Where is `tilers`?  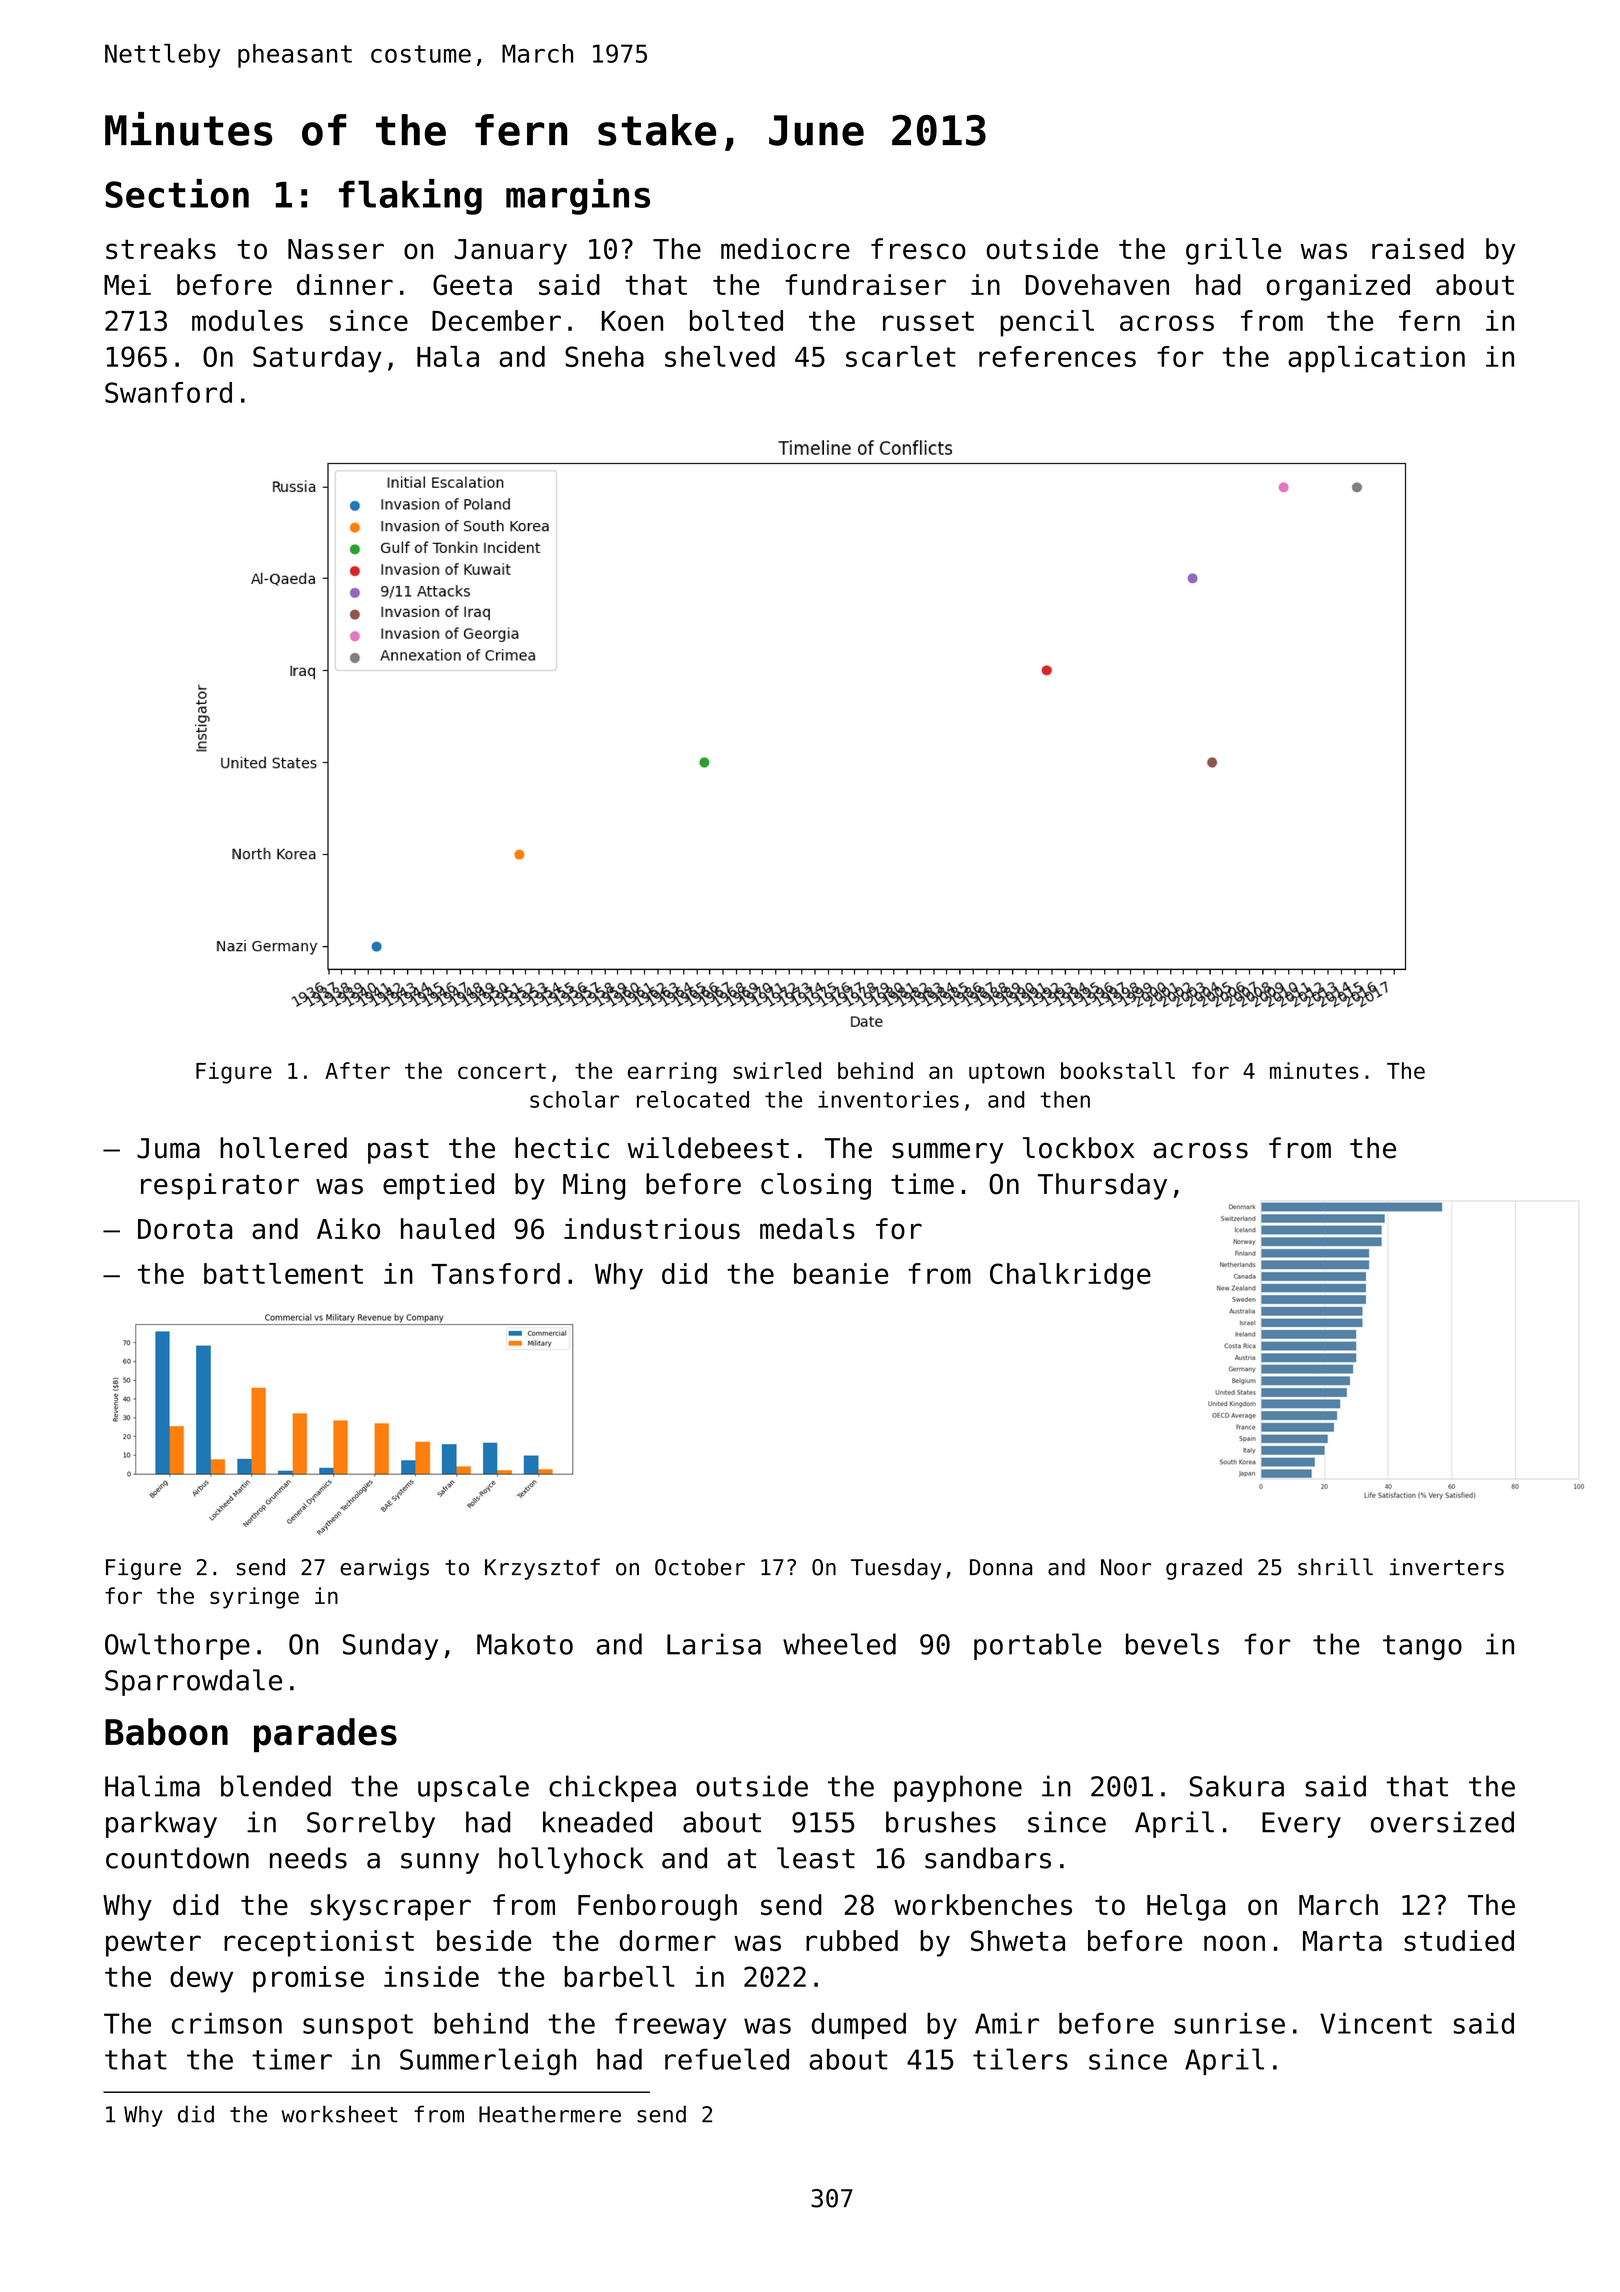
tilers is located at coordinates (1020, 2059).
